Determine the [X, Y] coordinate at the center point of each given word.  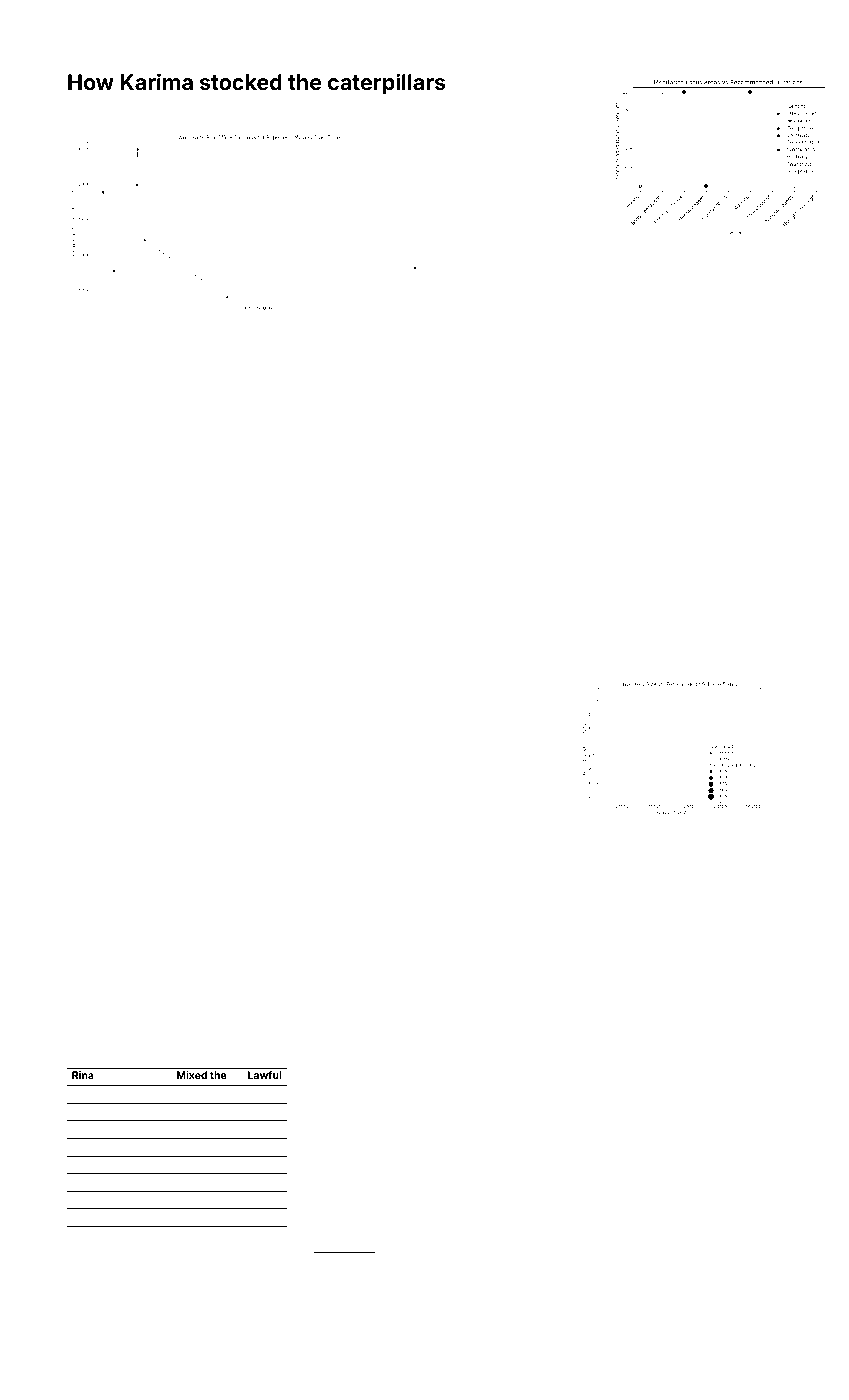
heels [191, 707]
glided [716, 1006]
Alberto [395, 1147]
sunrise [742, 1125]
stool [162, 1012]
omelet [459, 496]
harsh [425, 496]
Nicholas [370, 1023]
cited [753, 516]
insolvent [265, 515]
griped [432, 618]
